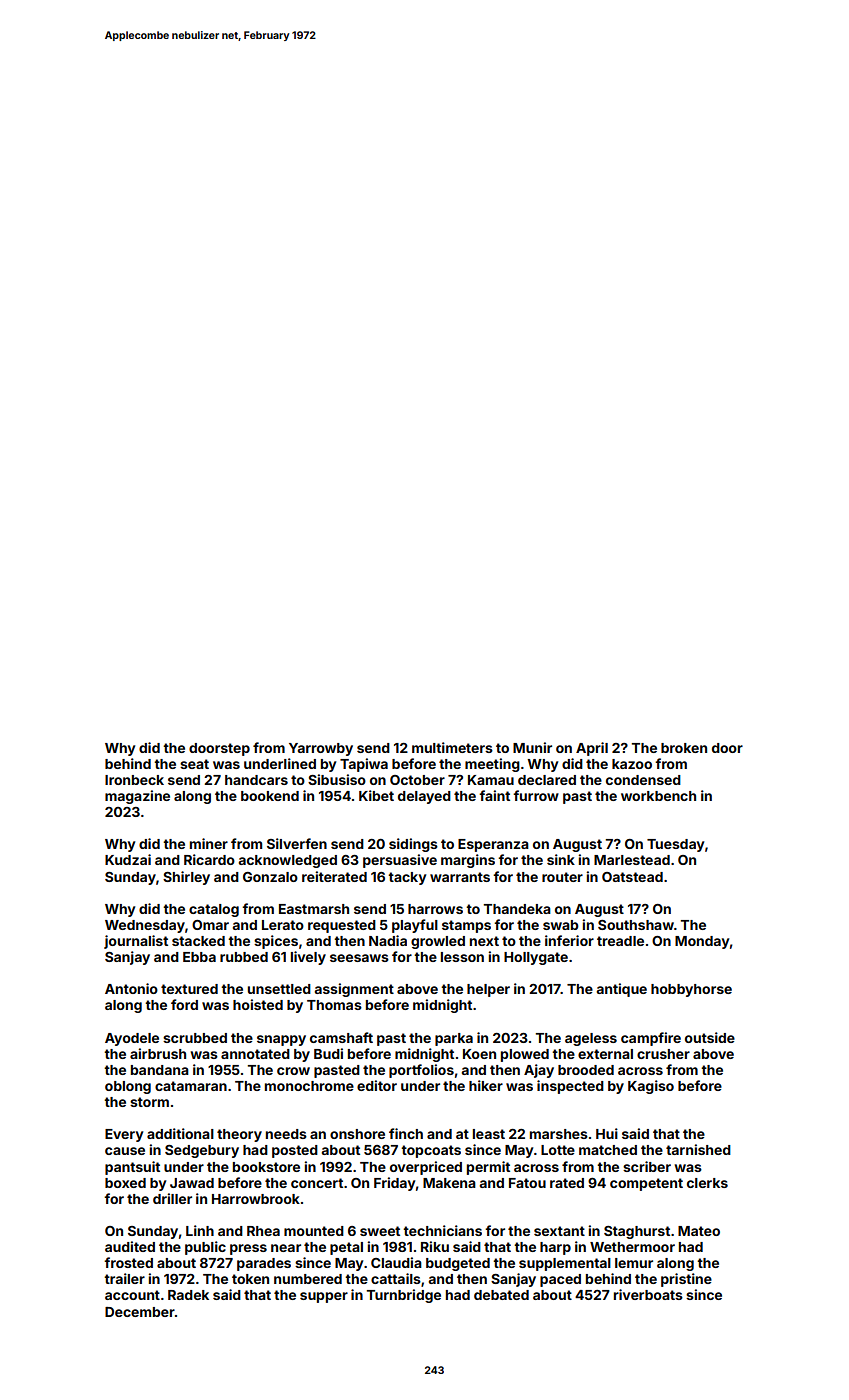 The height and width of the screenshot is (1400, 849). I want to click on clerks, so click(707, 1183).
